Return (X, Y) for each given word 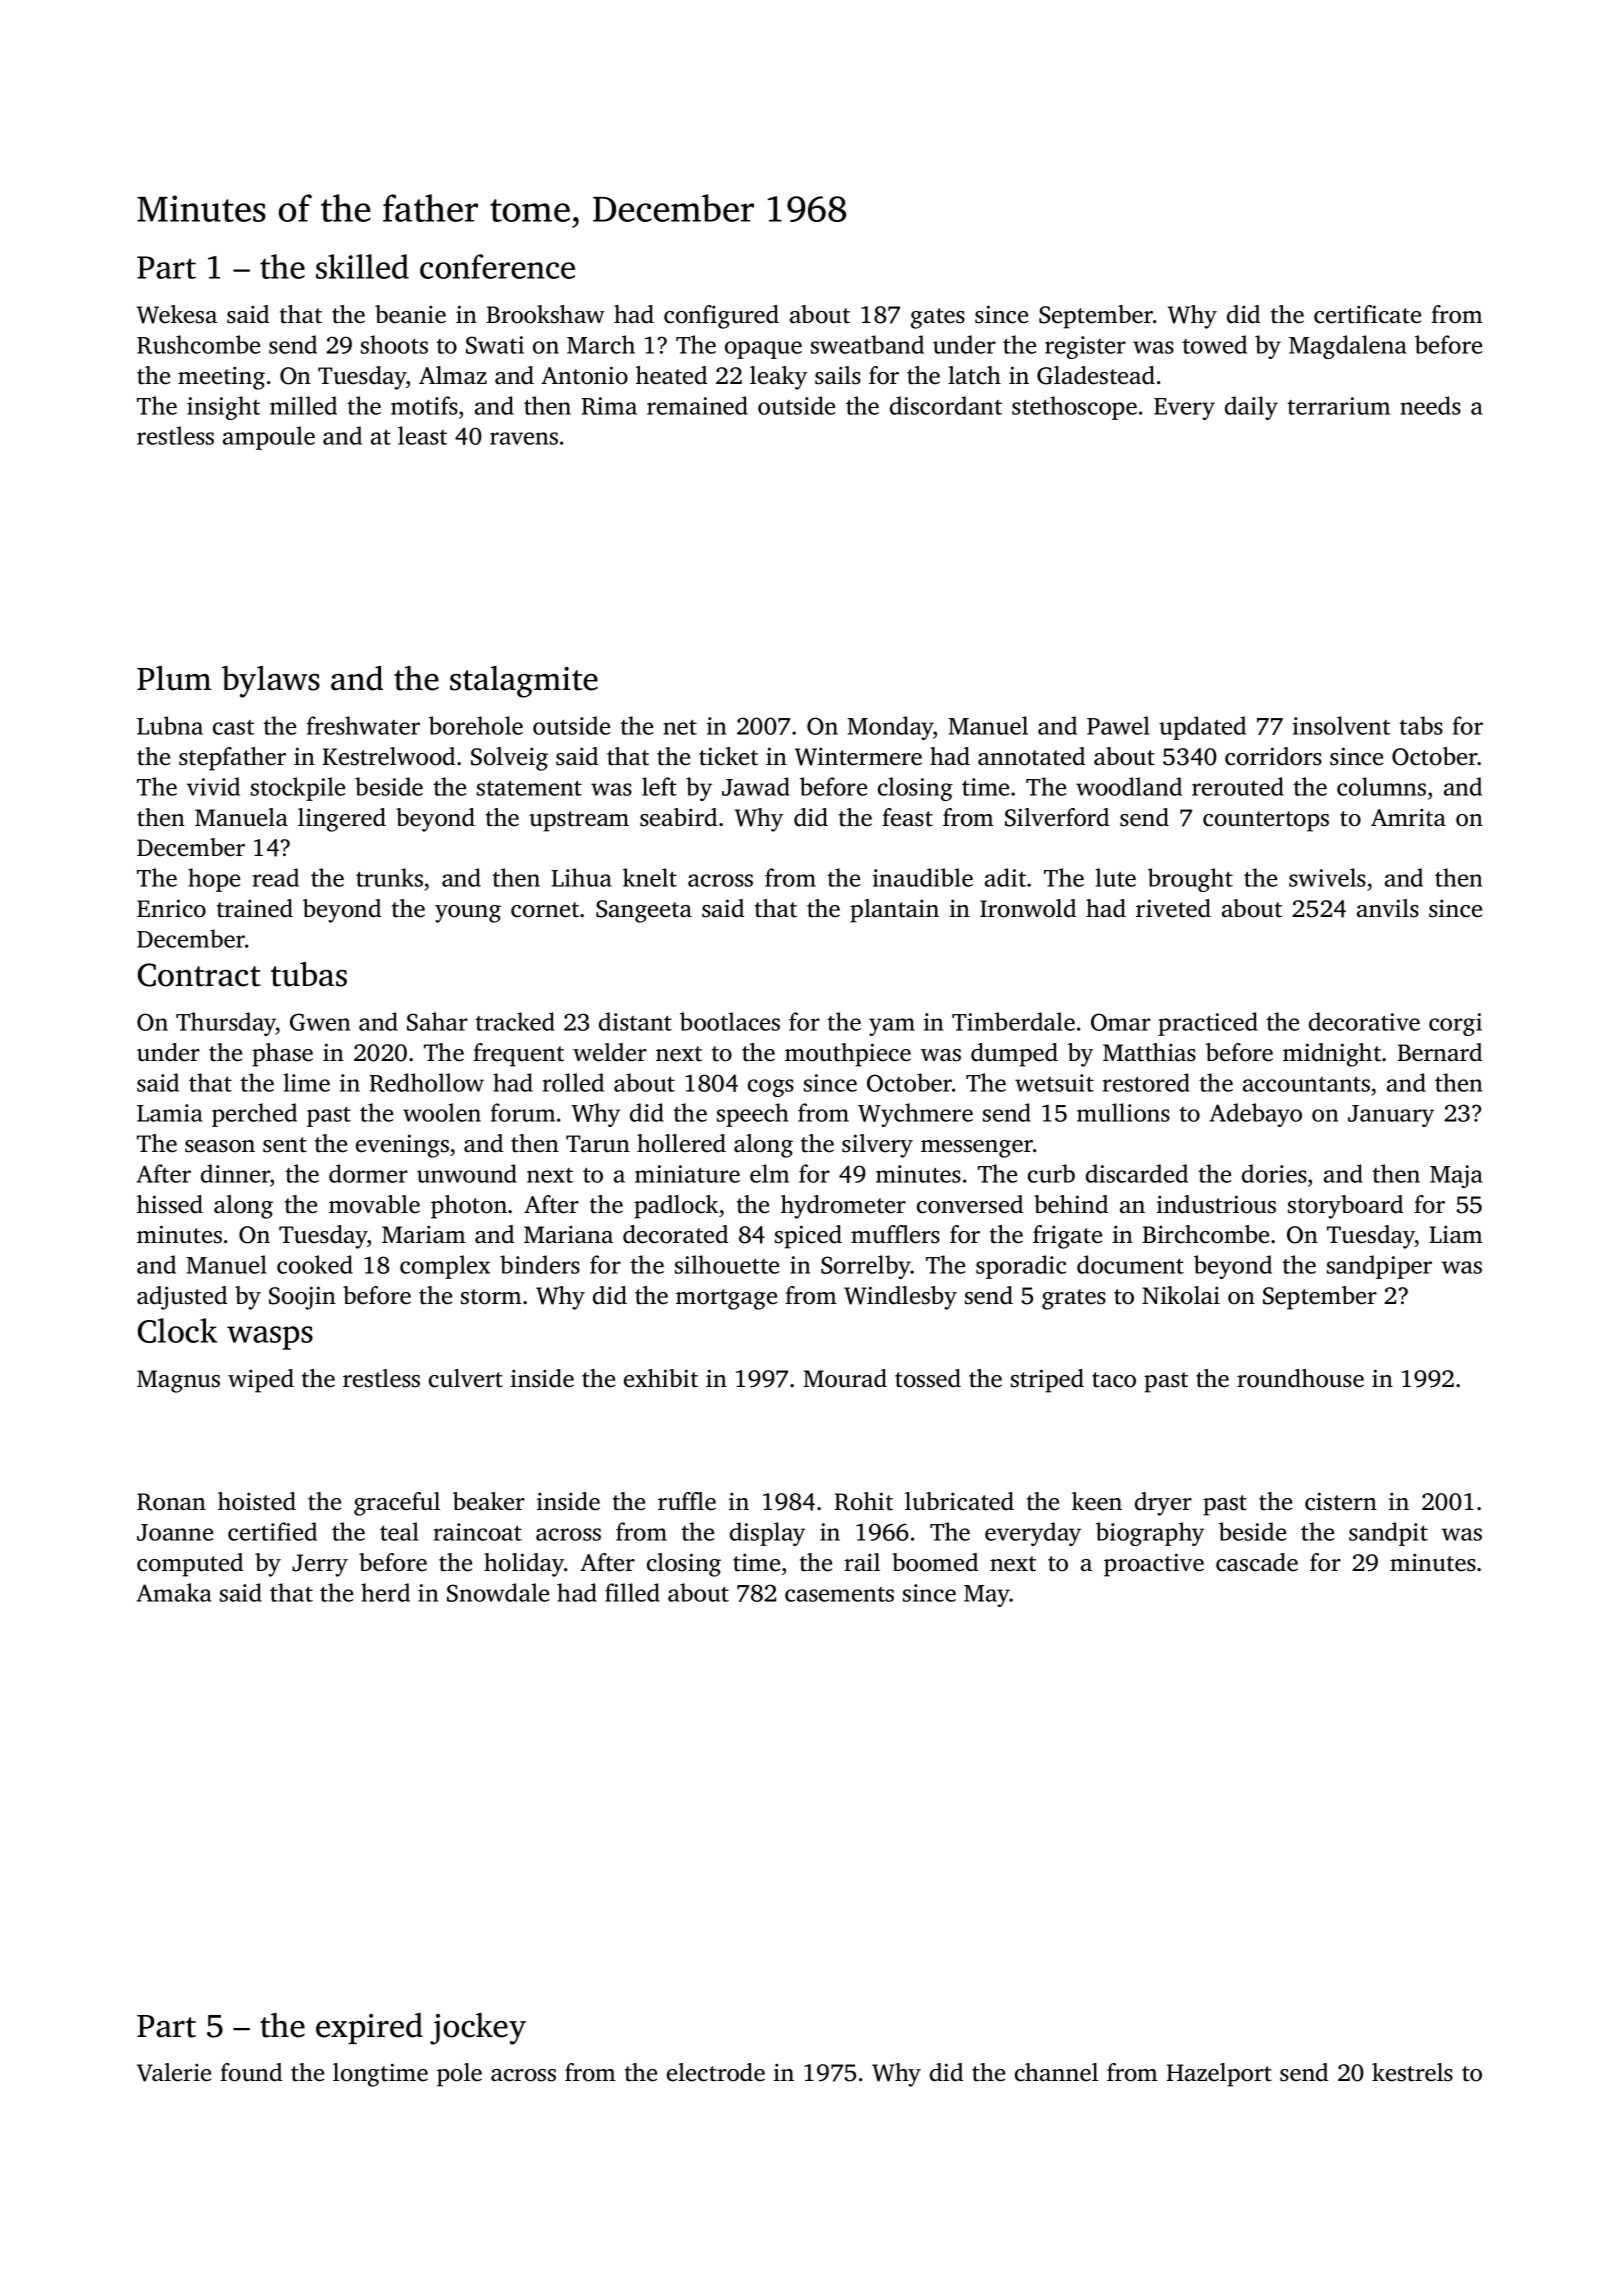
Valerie (174, 2072)
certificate (1367, 314)
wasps (270, 1338)
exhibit (661, 1378)
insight (223, 408)
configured (721, 317)
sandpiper (1379, 1267)
